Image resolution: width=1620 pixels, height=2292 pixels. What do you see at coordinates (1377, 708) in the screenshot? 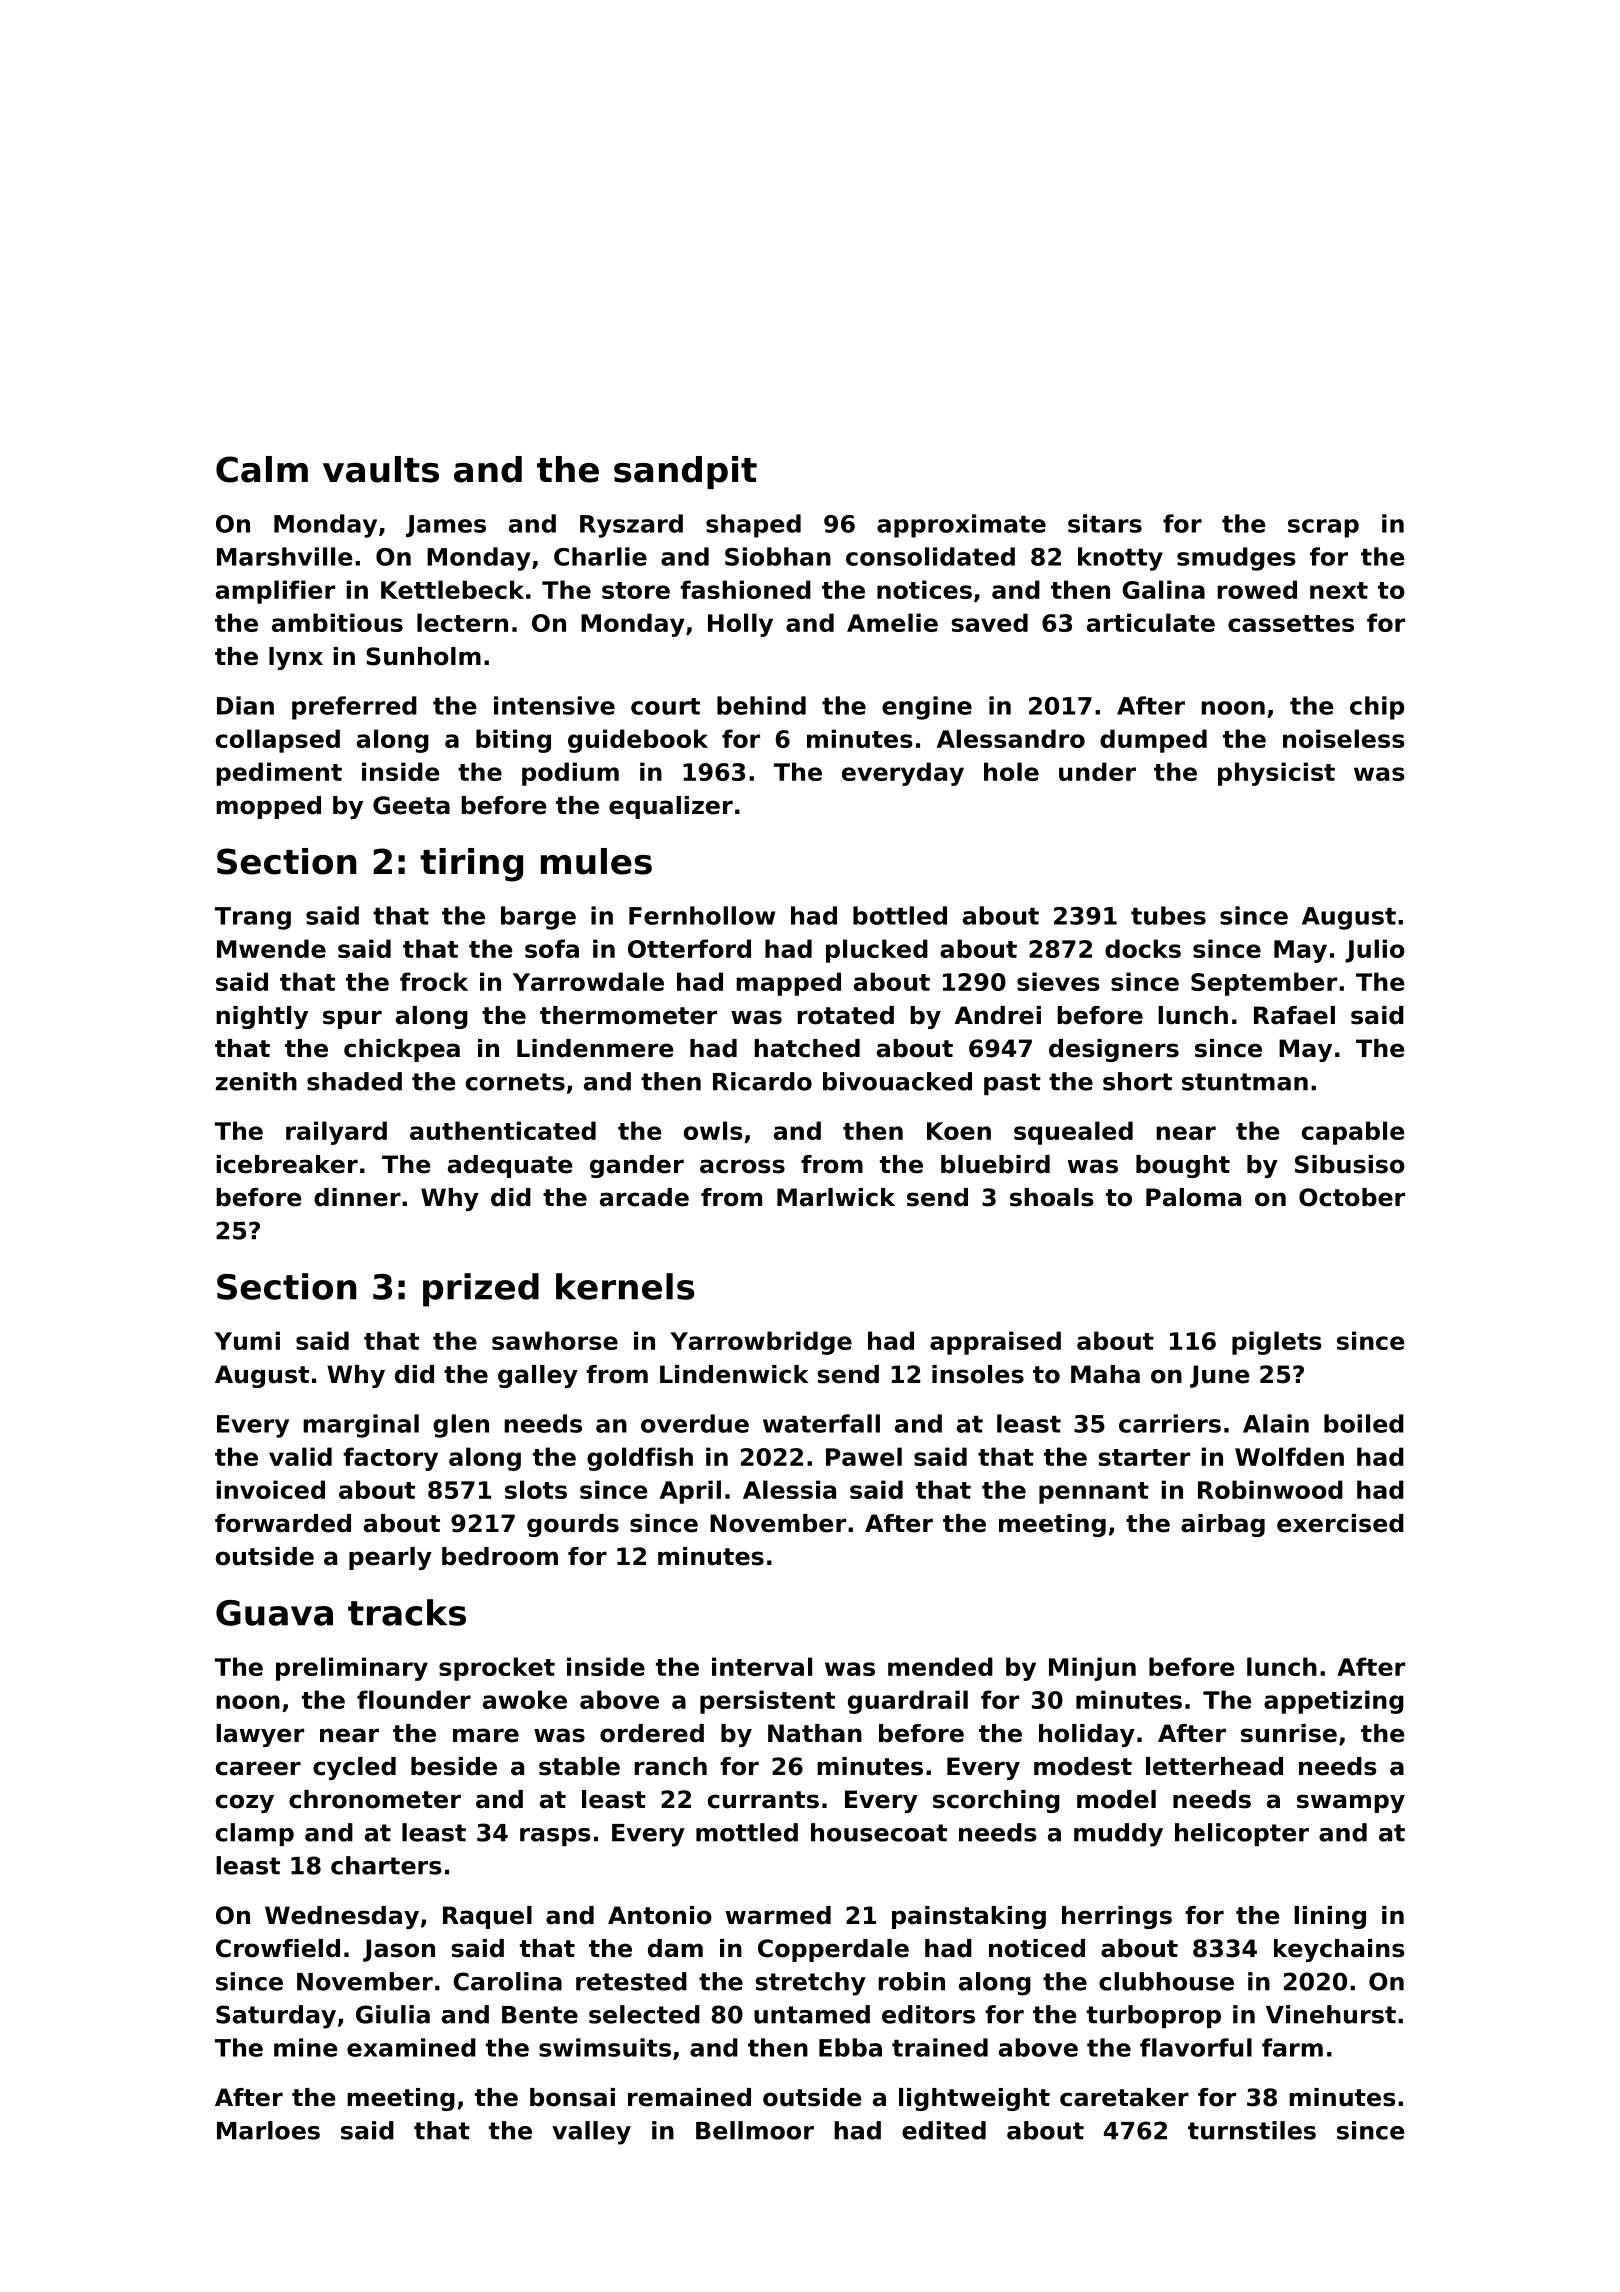
I see `chip` at bounding box center [1377, 708].
